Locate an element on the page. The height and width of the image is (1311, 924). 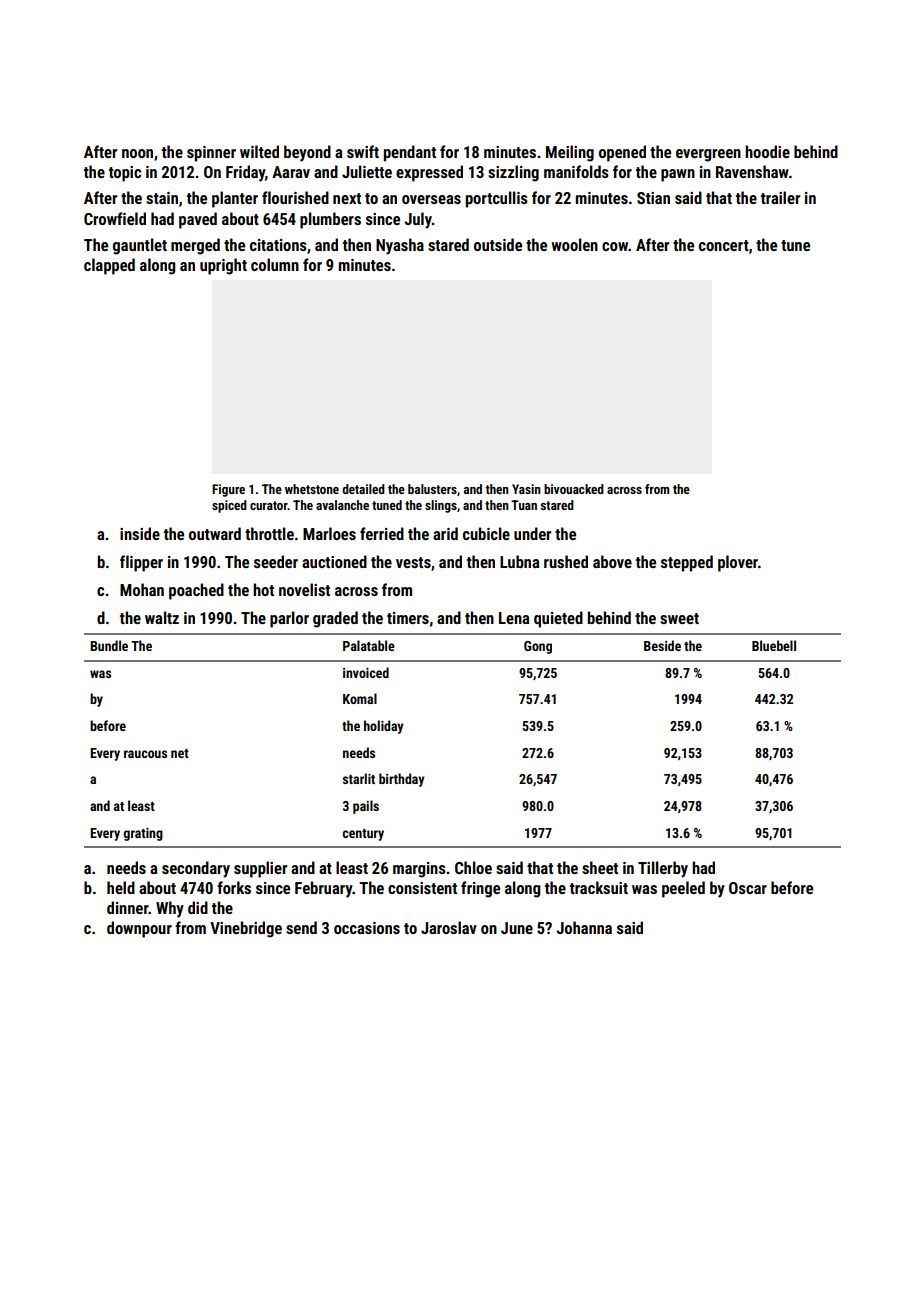
column is located at coordinates (275, 264).
